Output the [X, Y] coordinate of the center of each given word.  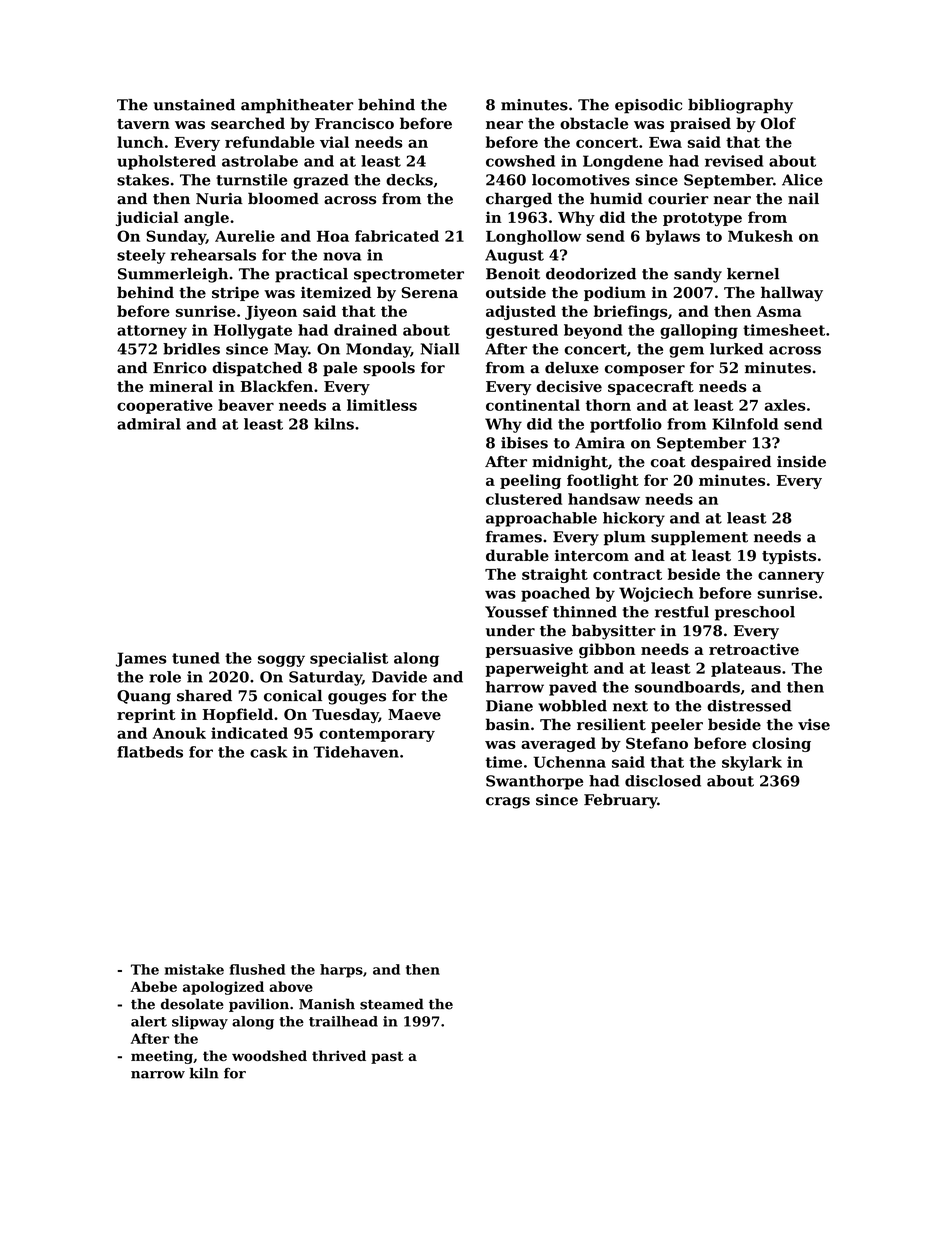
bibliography [740, 106]
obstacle [594, 123]
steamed [392, 1004]
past [387, 1057]
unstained [194, 105]
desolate [192, 1004]
